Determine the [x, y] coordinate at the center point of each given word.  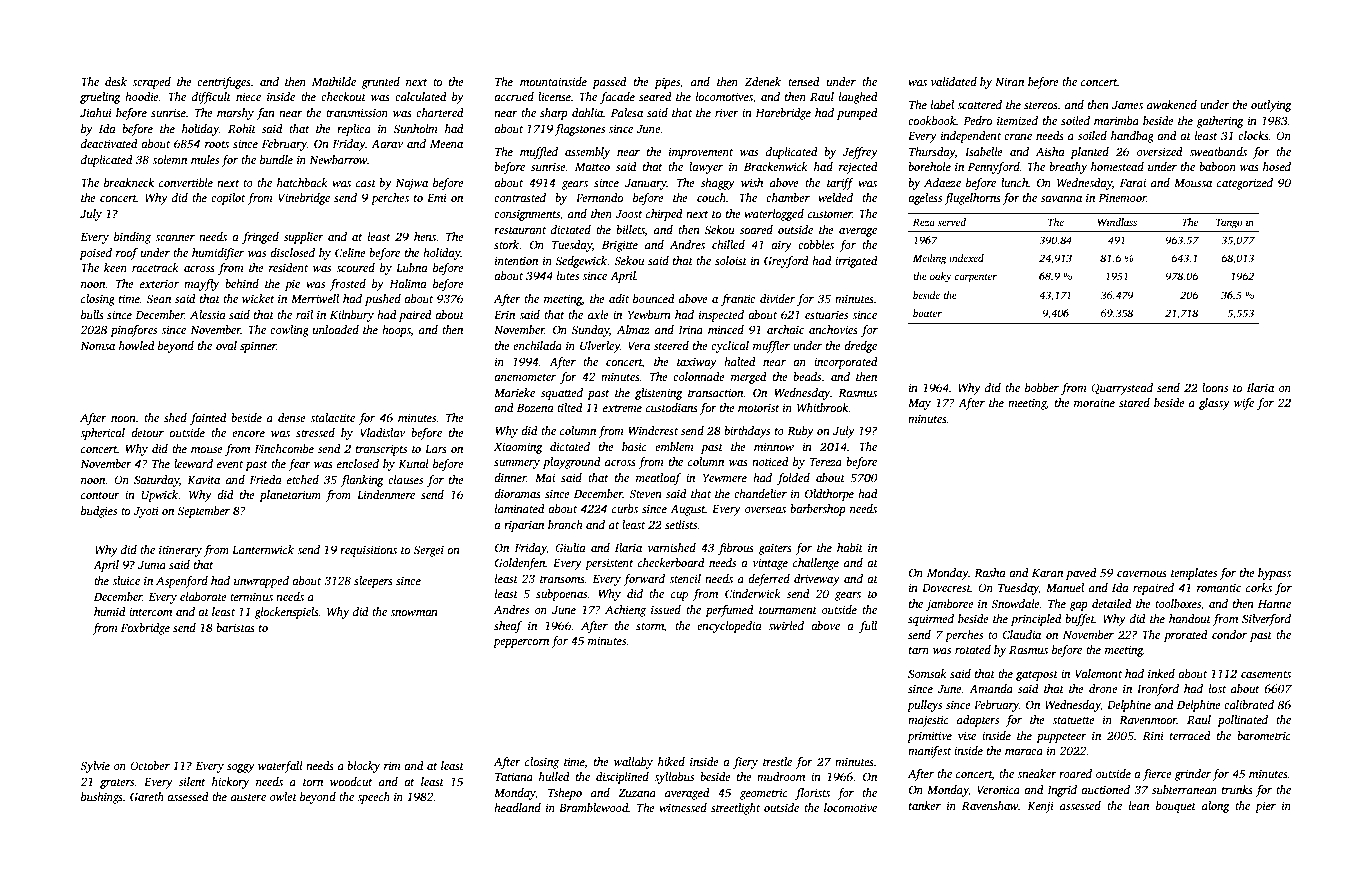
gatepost [1037, 676]
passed [609, 83]
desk [116, 81]
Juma [152, 565]
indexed [966, 258]
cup [679, 596]
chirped [664, 215]
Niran [1009, 81]
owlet [283, 796]
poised [95, 254]
